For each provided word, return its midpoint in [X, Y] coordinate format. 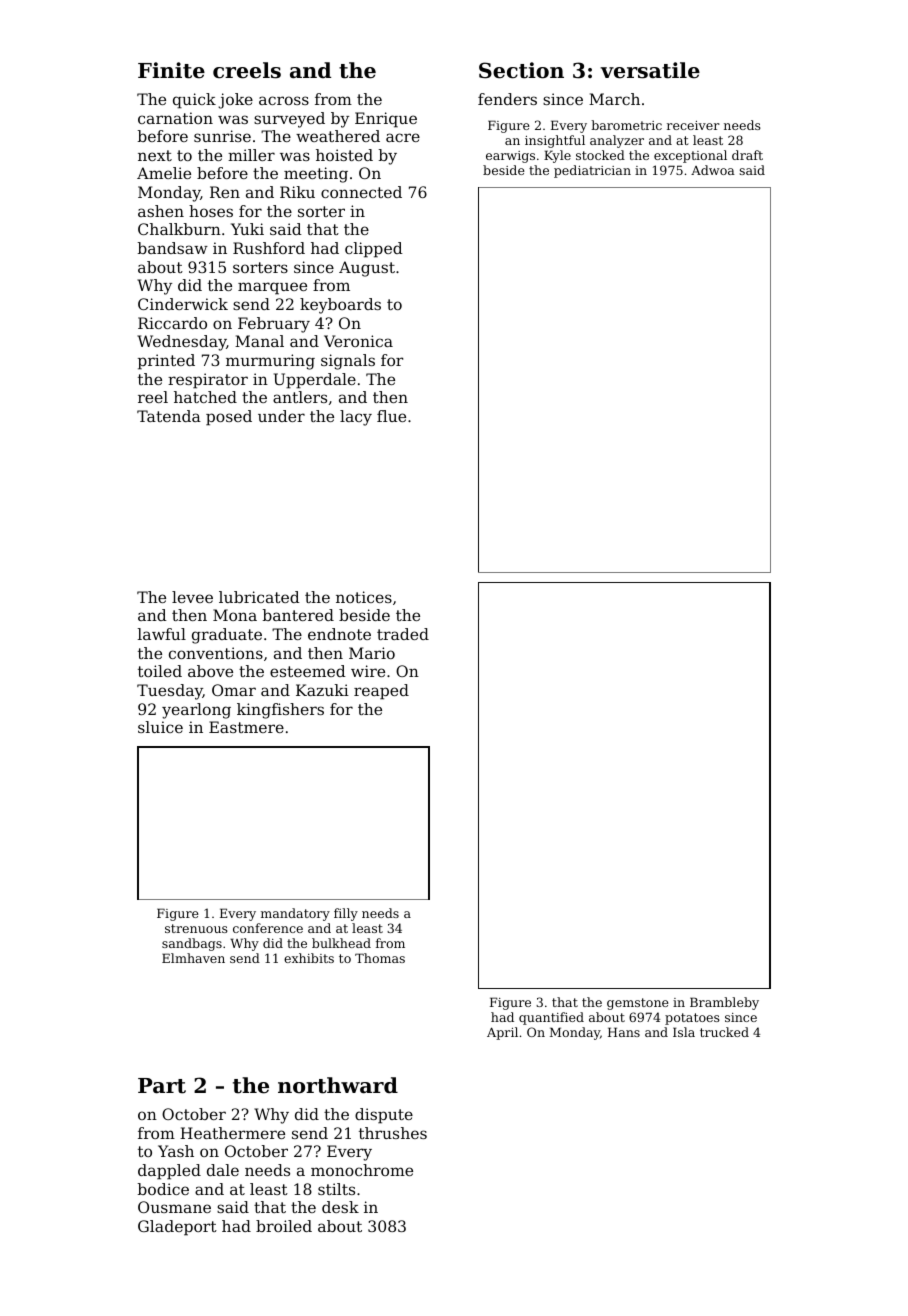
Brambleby [724, 1003]
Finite [171, 70]
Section [521, 70]
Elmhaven [193, 958]
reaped [381, 692]
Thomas [380, 958]
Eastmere [246, 727]
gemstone [638, 1004]
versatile [650, 70]
